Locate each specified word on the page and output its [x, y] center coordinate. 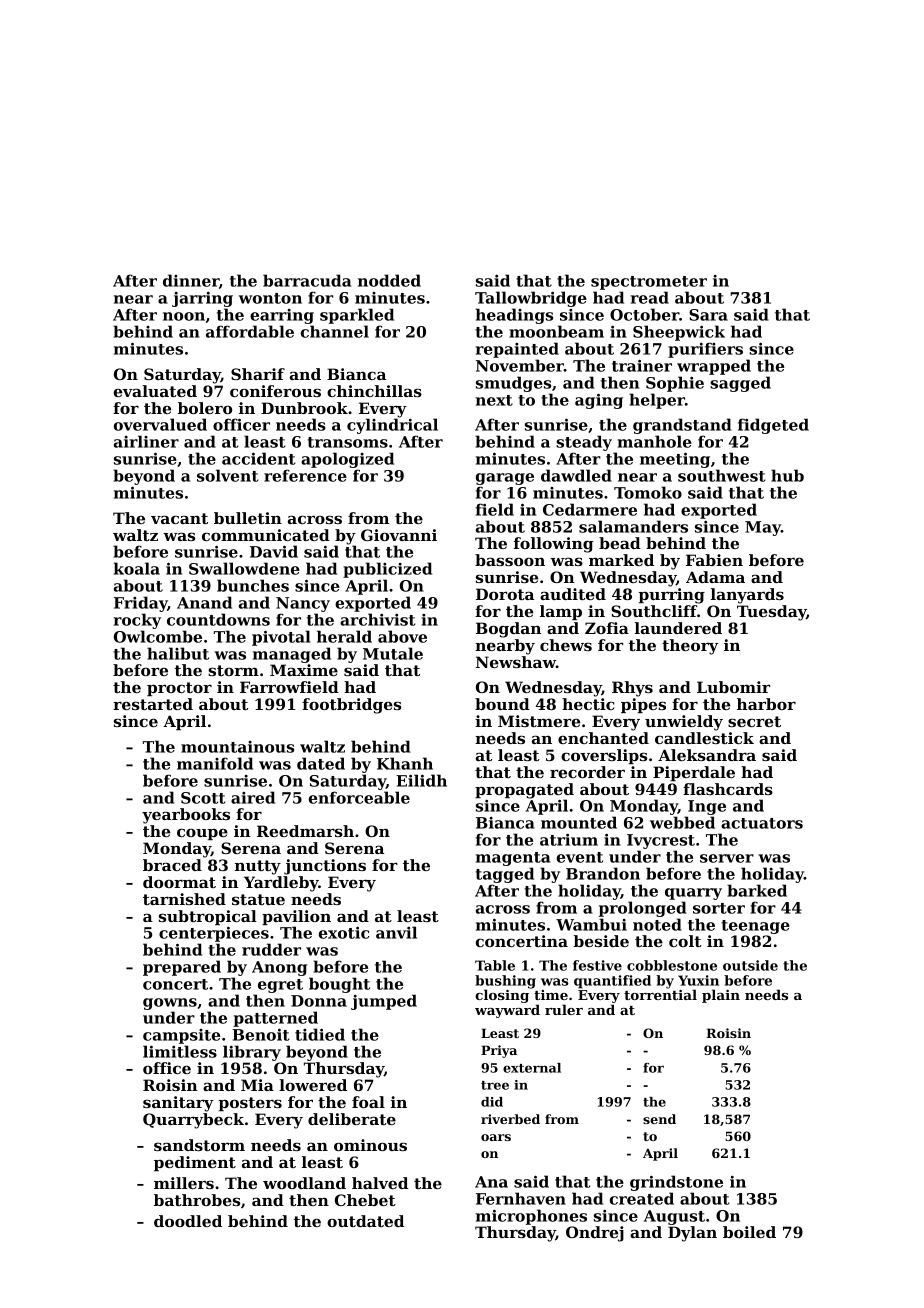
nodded [389, 280]
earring [282, 316]
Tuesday [771, 613]
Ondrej [595, 1234]
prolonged [642, 909]
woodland [304, 1183]
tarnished [184, 899]
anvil [396, 932]
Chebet [365, 1200]
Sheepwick [679, 333]
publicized [387, 570]
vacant [179, 518]
